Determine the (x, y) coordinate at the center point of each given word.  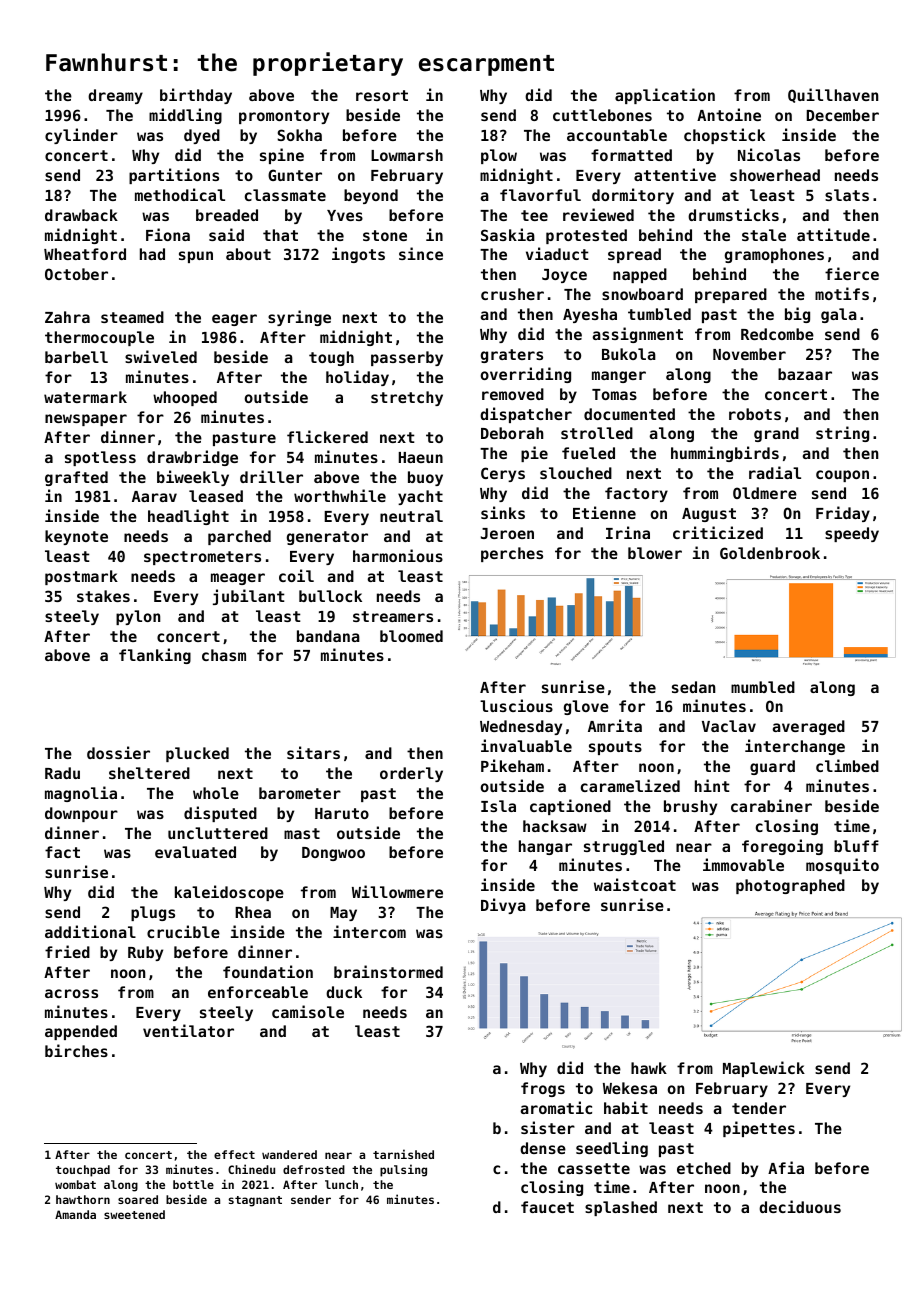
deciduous (800, 1206)
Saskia (508, 234)
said (226, 234)
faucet (547, 1207)
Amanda (75, 1214)
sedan (693, 687)
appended (81, 1032)
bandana (328, 636)
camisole (308, 1011)
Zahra (67, 317)
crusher (512, 294)
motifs (842, 293)
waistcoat (635, 884)
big (797, 315)
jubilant (249, 597)
